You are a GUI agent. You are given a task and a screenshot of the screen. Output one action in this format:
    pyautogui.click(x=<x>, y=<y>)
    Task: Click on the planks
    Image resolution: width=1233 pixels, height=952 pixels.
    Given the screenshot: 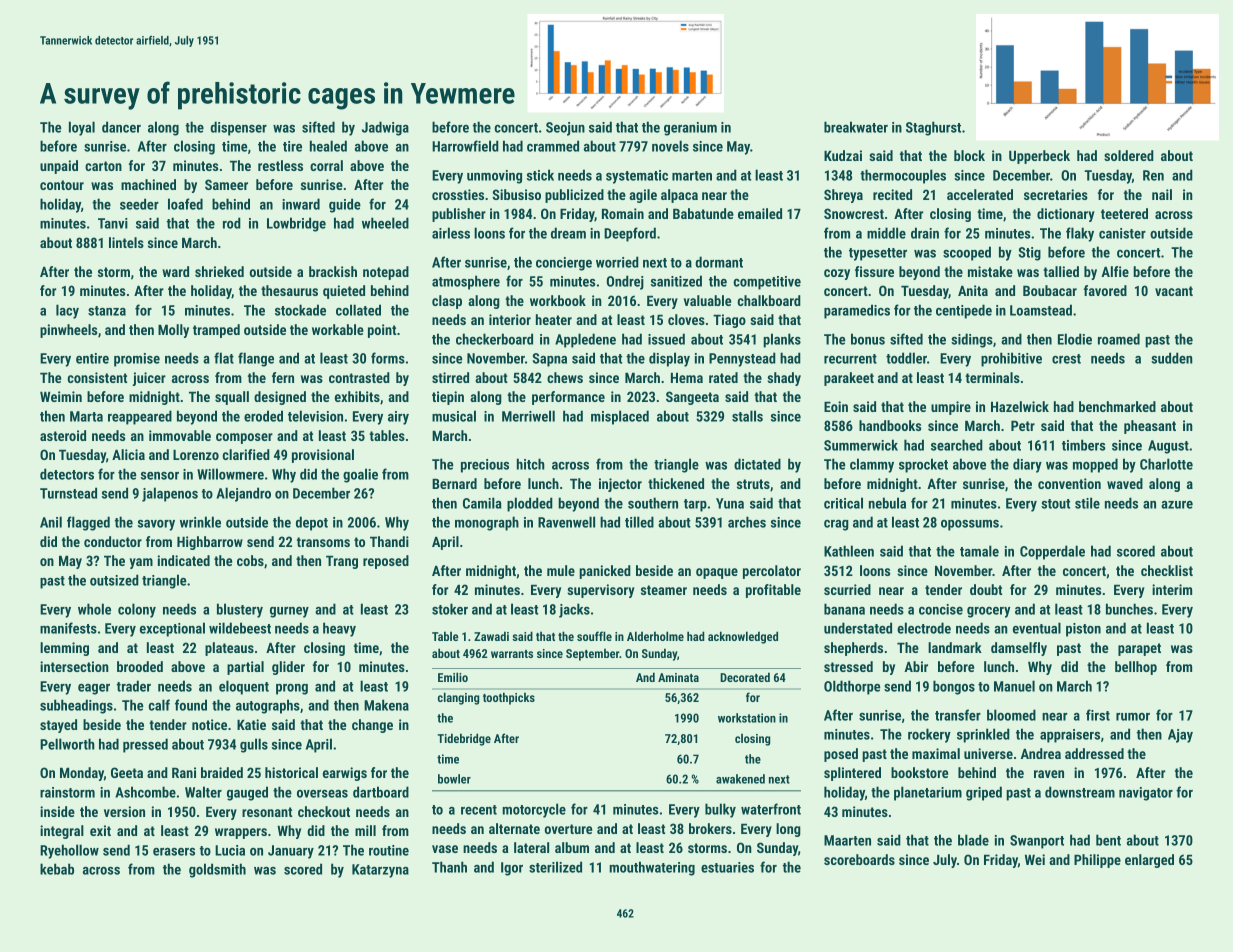 What is the action you would take?
    pyautogui.click(x=782, y=340)
